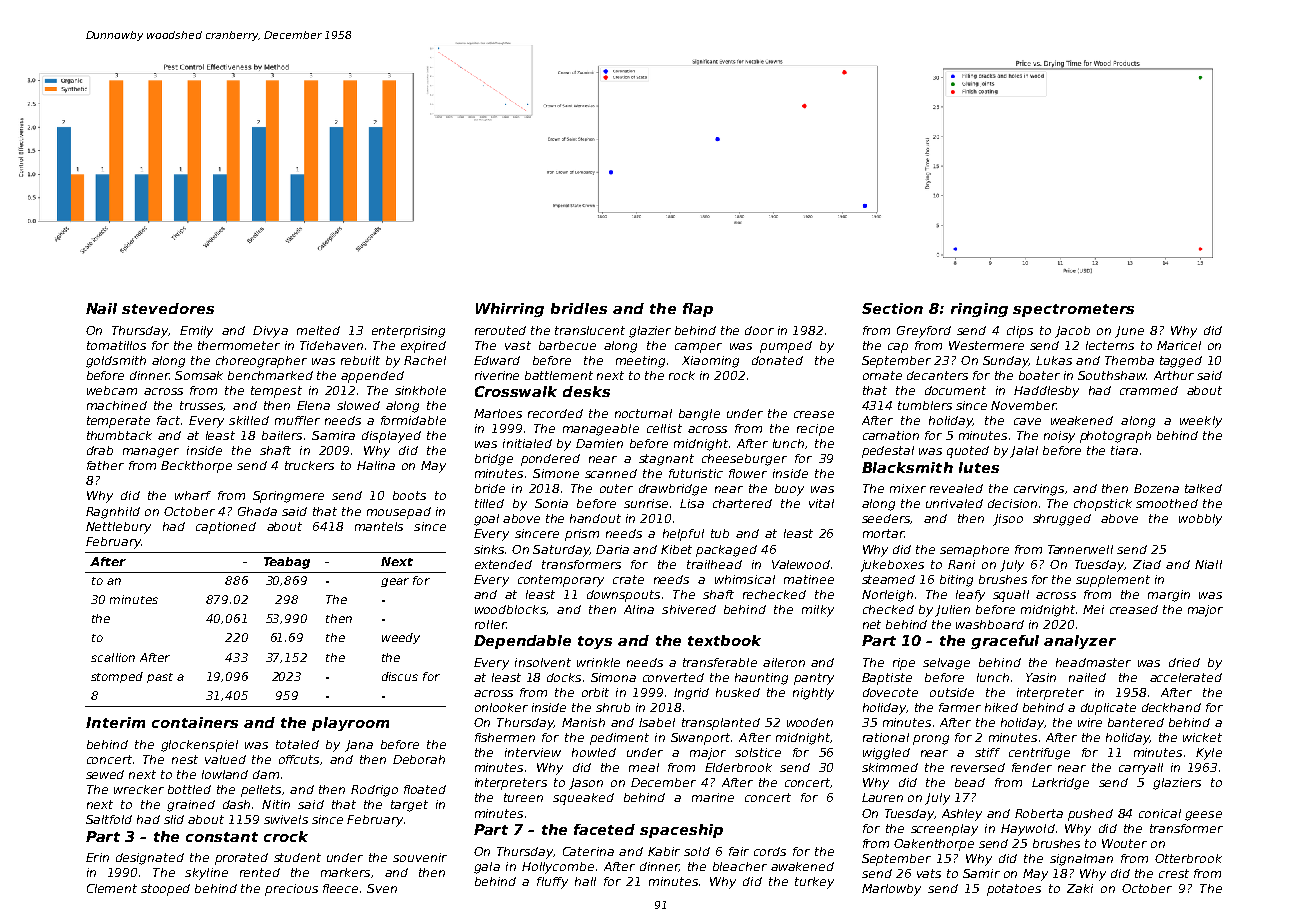 The image size is (1308, 924). I want to click on Zaki, so click(1080, 888).
